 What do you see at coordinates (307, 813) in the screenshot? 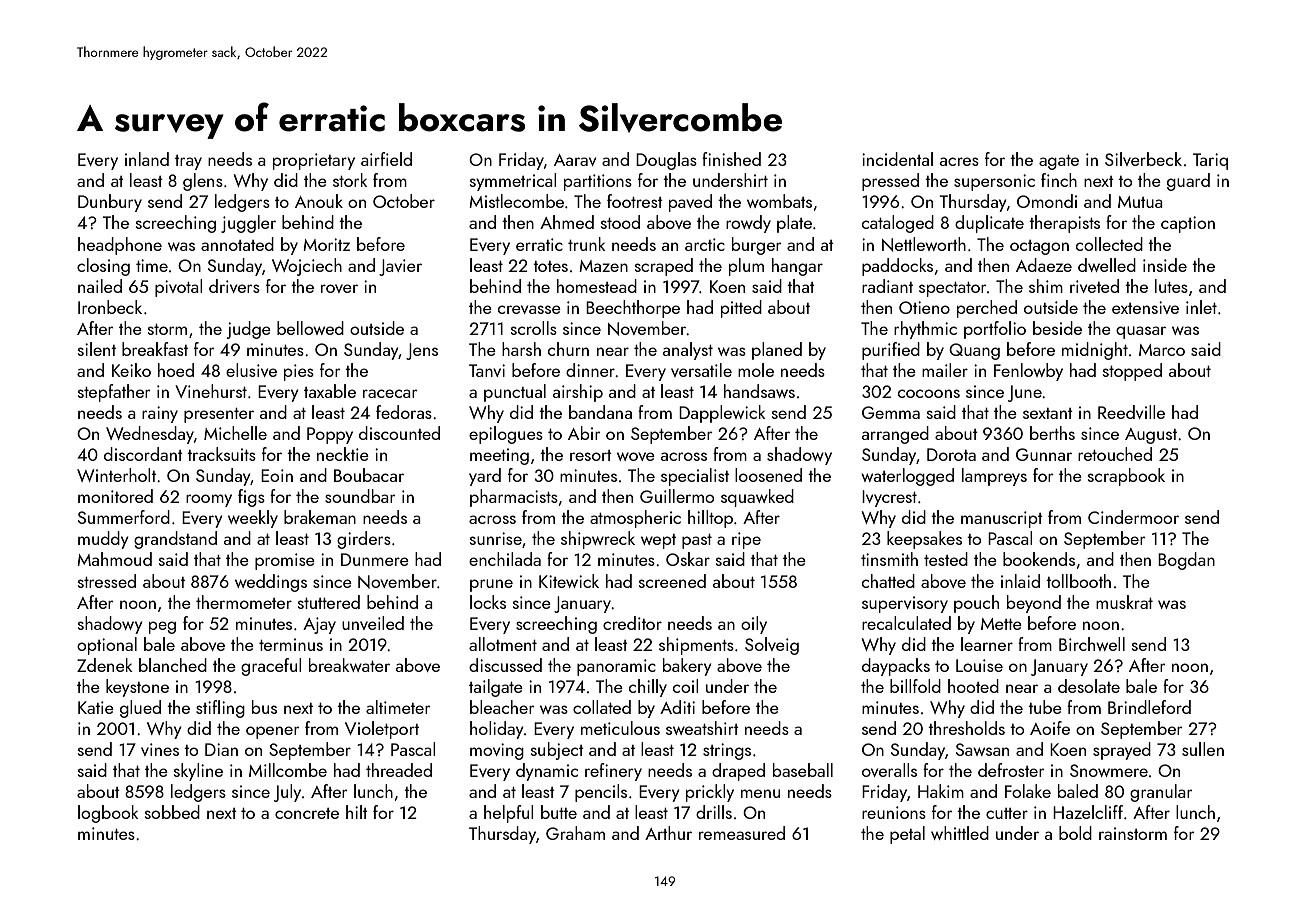
I see `concrete` at bounding box center [307, 813].
